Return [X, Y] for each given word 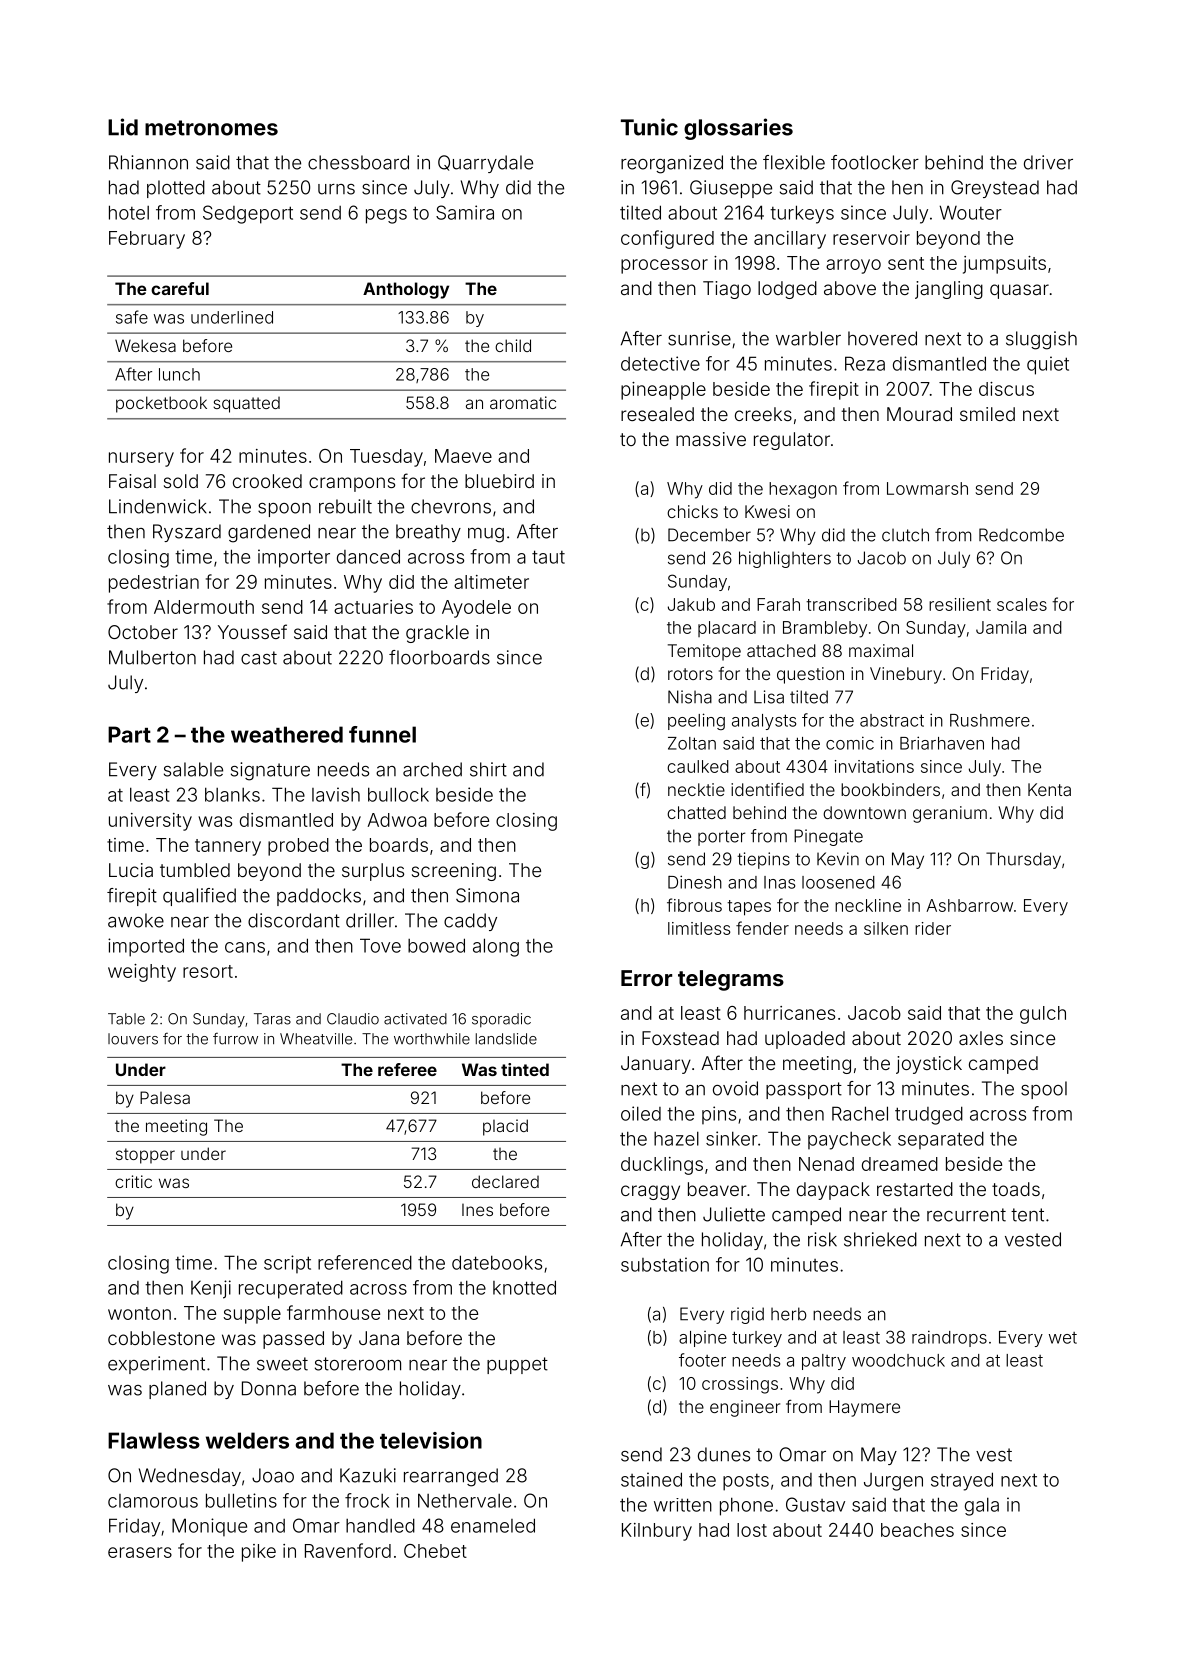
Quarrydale [485, 164]
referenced [365, 1262]
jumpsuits [1004, 265]
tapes [749, 908]
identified [767, 789]
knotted [524, 1287]
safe [132, 317]
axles [981, 1038]
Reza [865, 363]
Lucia [131, 870]
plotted [176, 189]
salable [193, 769]
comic [850, 743]
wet [1063, 1338]
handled [380, 1525]
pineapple [663, 391]
